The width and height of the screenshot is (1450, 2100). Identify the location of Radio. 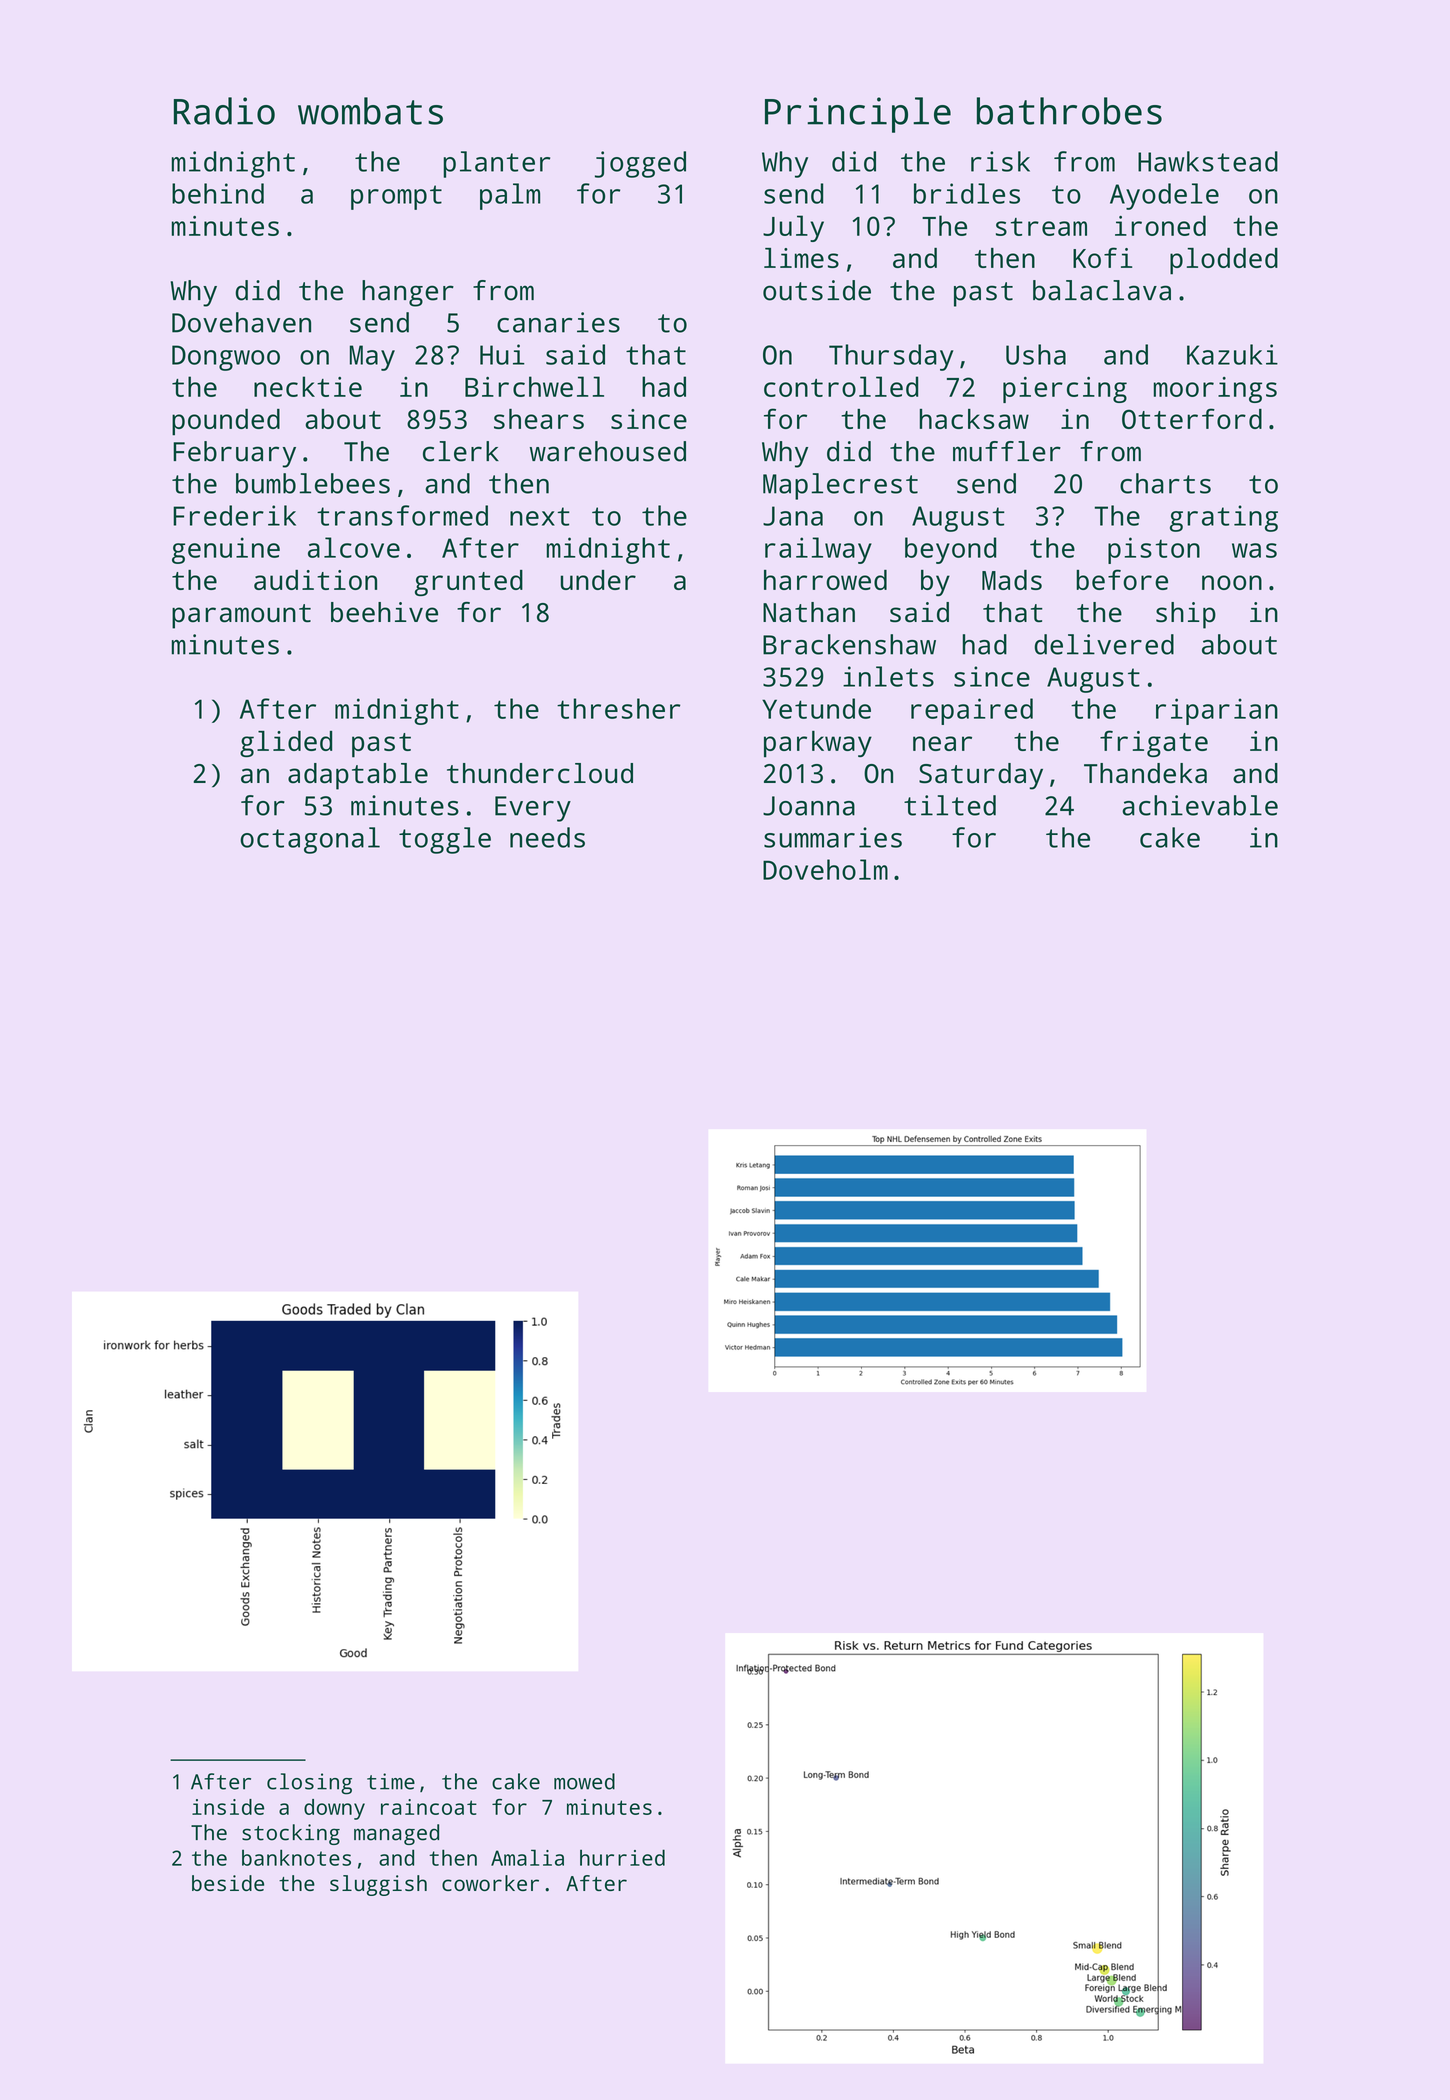
(224, 111).
